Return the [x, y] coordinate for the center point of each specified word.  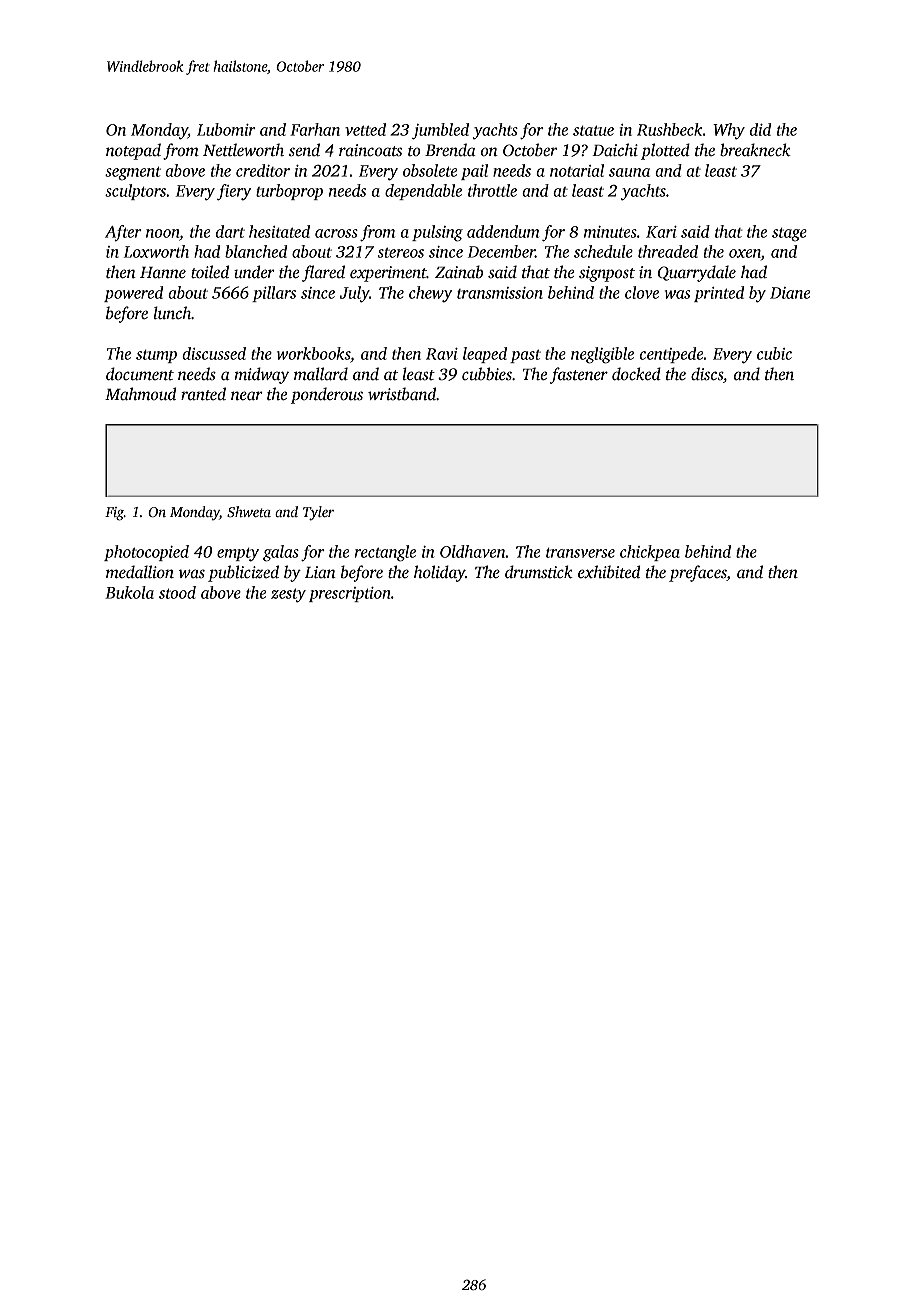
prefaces [698, 573]
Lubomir [226, 129]
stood [177, 592]
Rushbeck [669, 129]
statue [593, 130]
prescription [350, 594]
